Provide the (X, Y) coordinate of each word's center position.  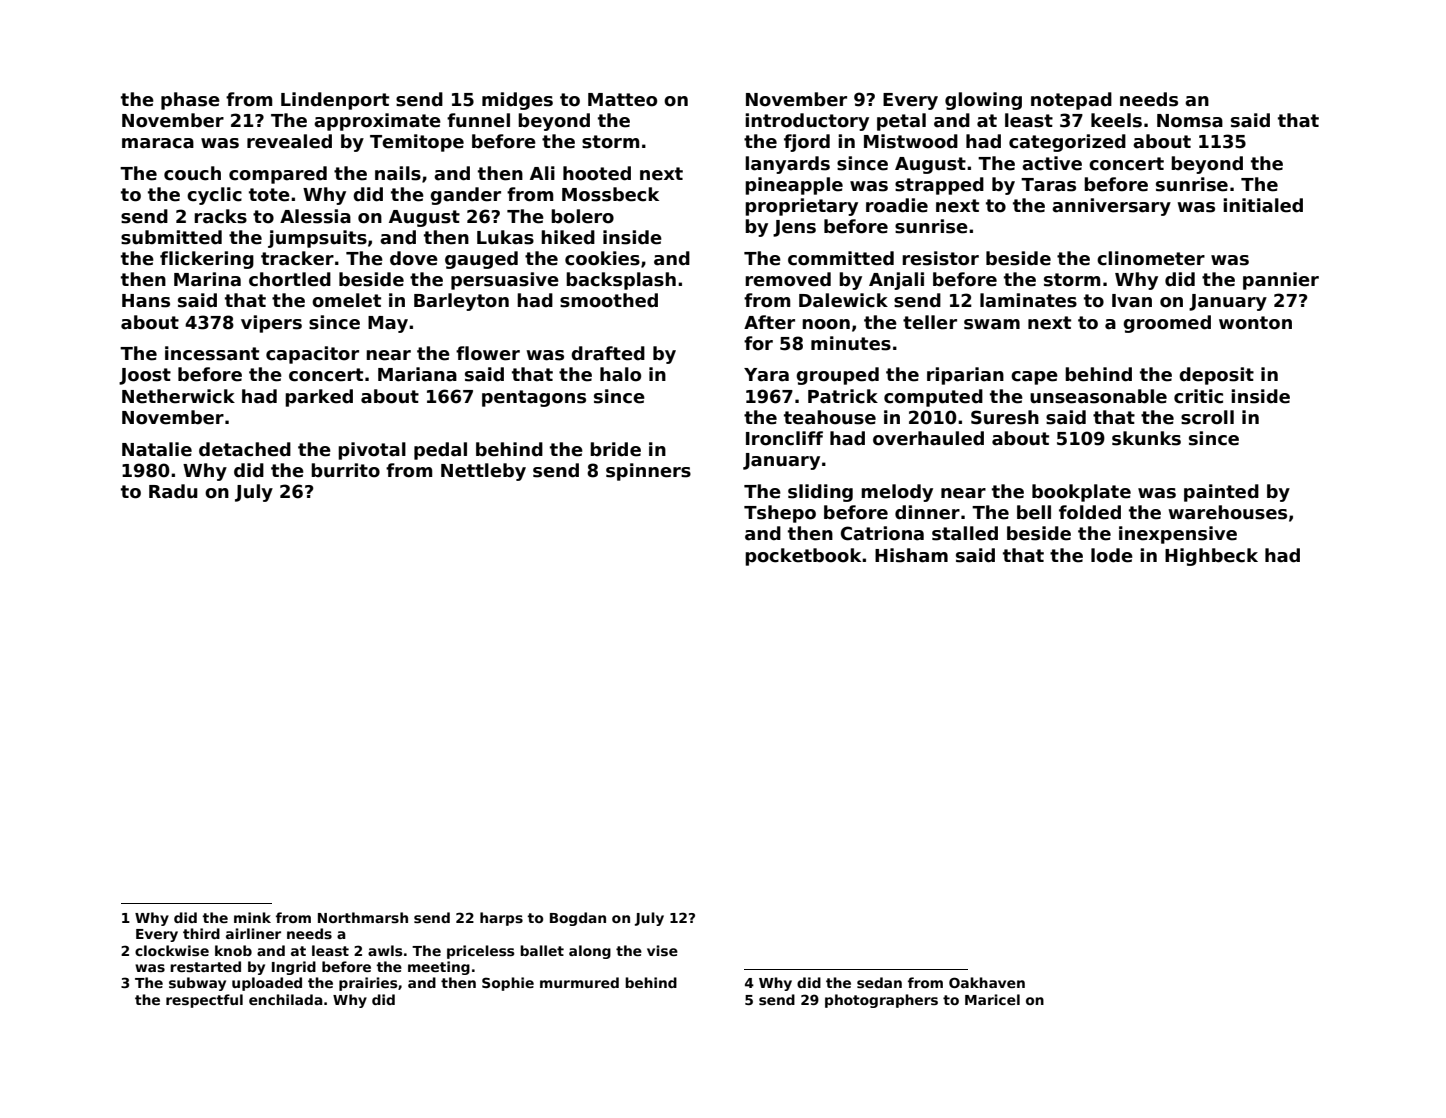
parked (319, 398)
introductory (807, 122)
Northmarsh (363, 917)
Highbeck (1211, 557)
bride (615, 449)
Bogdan (578, 919)
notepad (1071, 101)
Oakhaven (987, 982)
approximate (377, 122)
